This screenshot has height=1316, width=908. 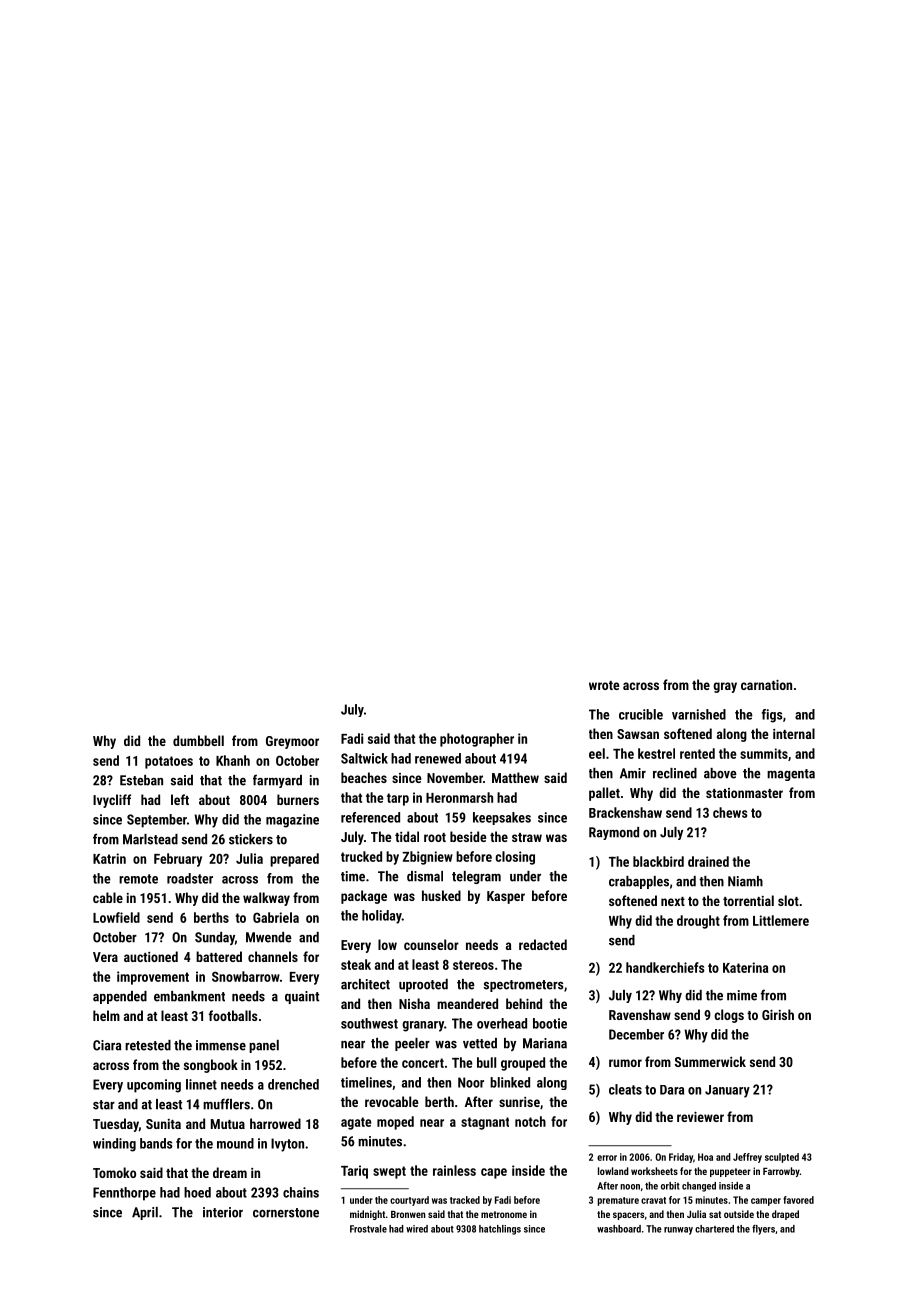 What do you see at coordinates (114, 1145) in the screenshot?
I see `winding` at bounding box center [114, 1145].
